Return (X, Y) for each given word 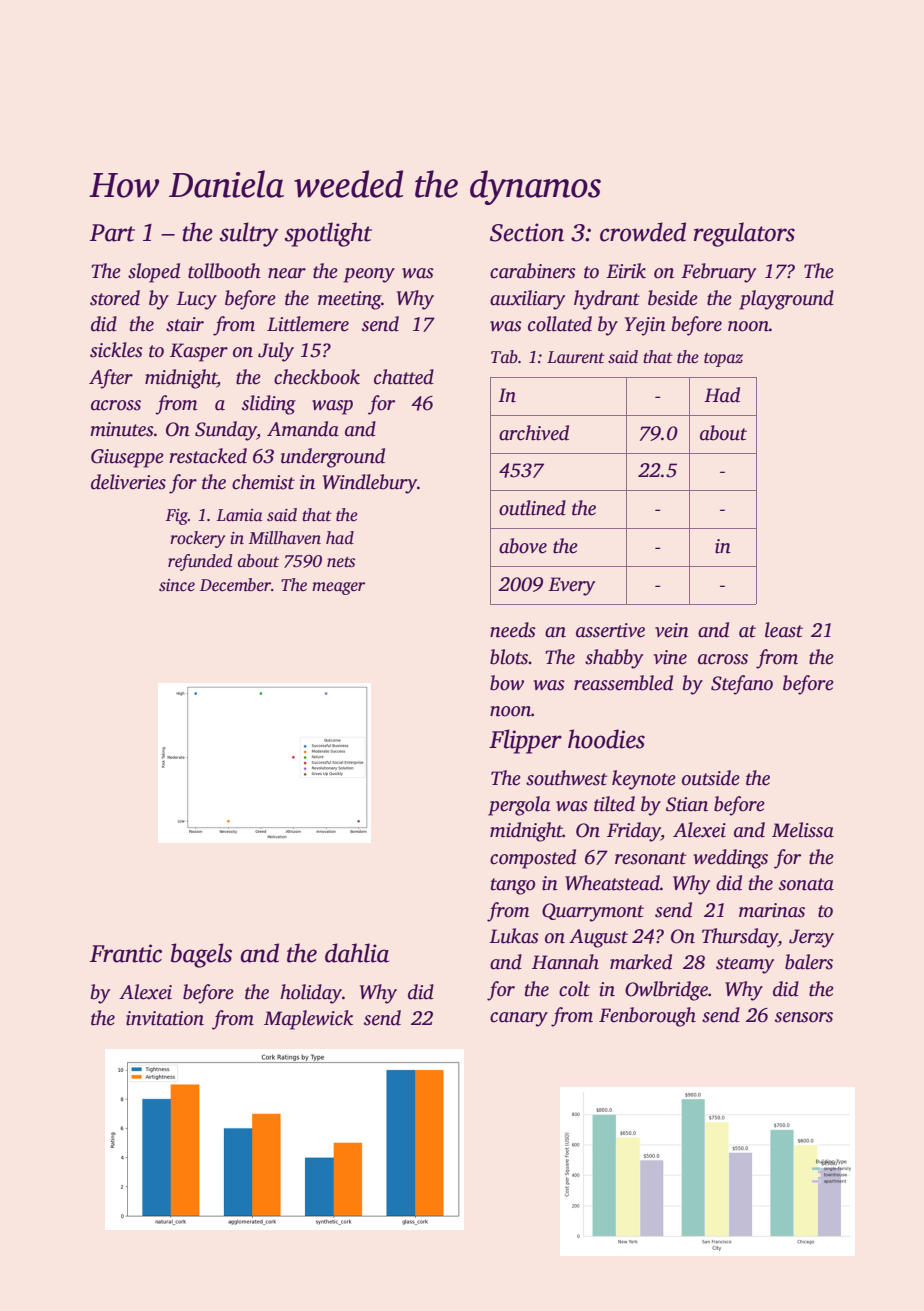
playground (786, 300)
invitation (165, 1018)
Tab (504, 357)
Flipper (525, 741)
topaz (723, 360)
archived (534, 433)
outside (711, 778)
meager (338, 588)
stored (115, 298)
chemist (263, 482)
